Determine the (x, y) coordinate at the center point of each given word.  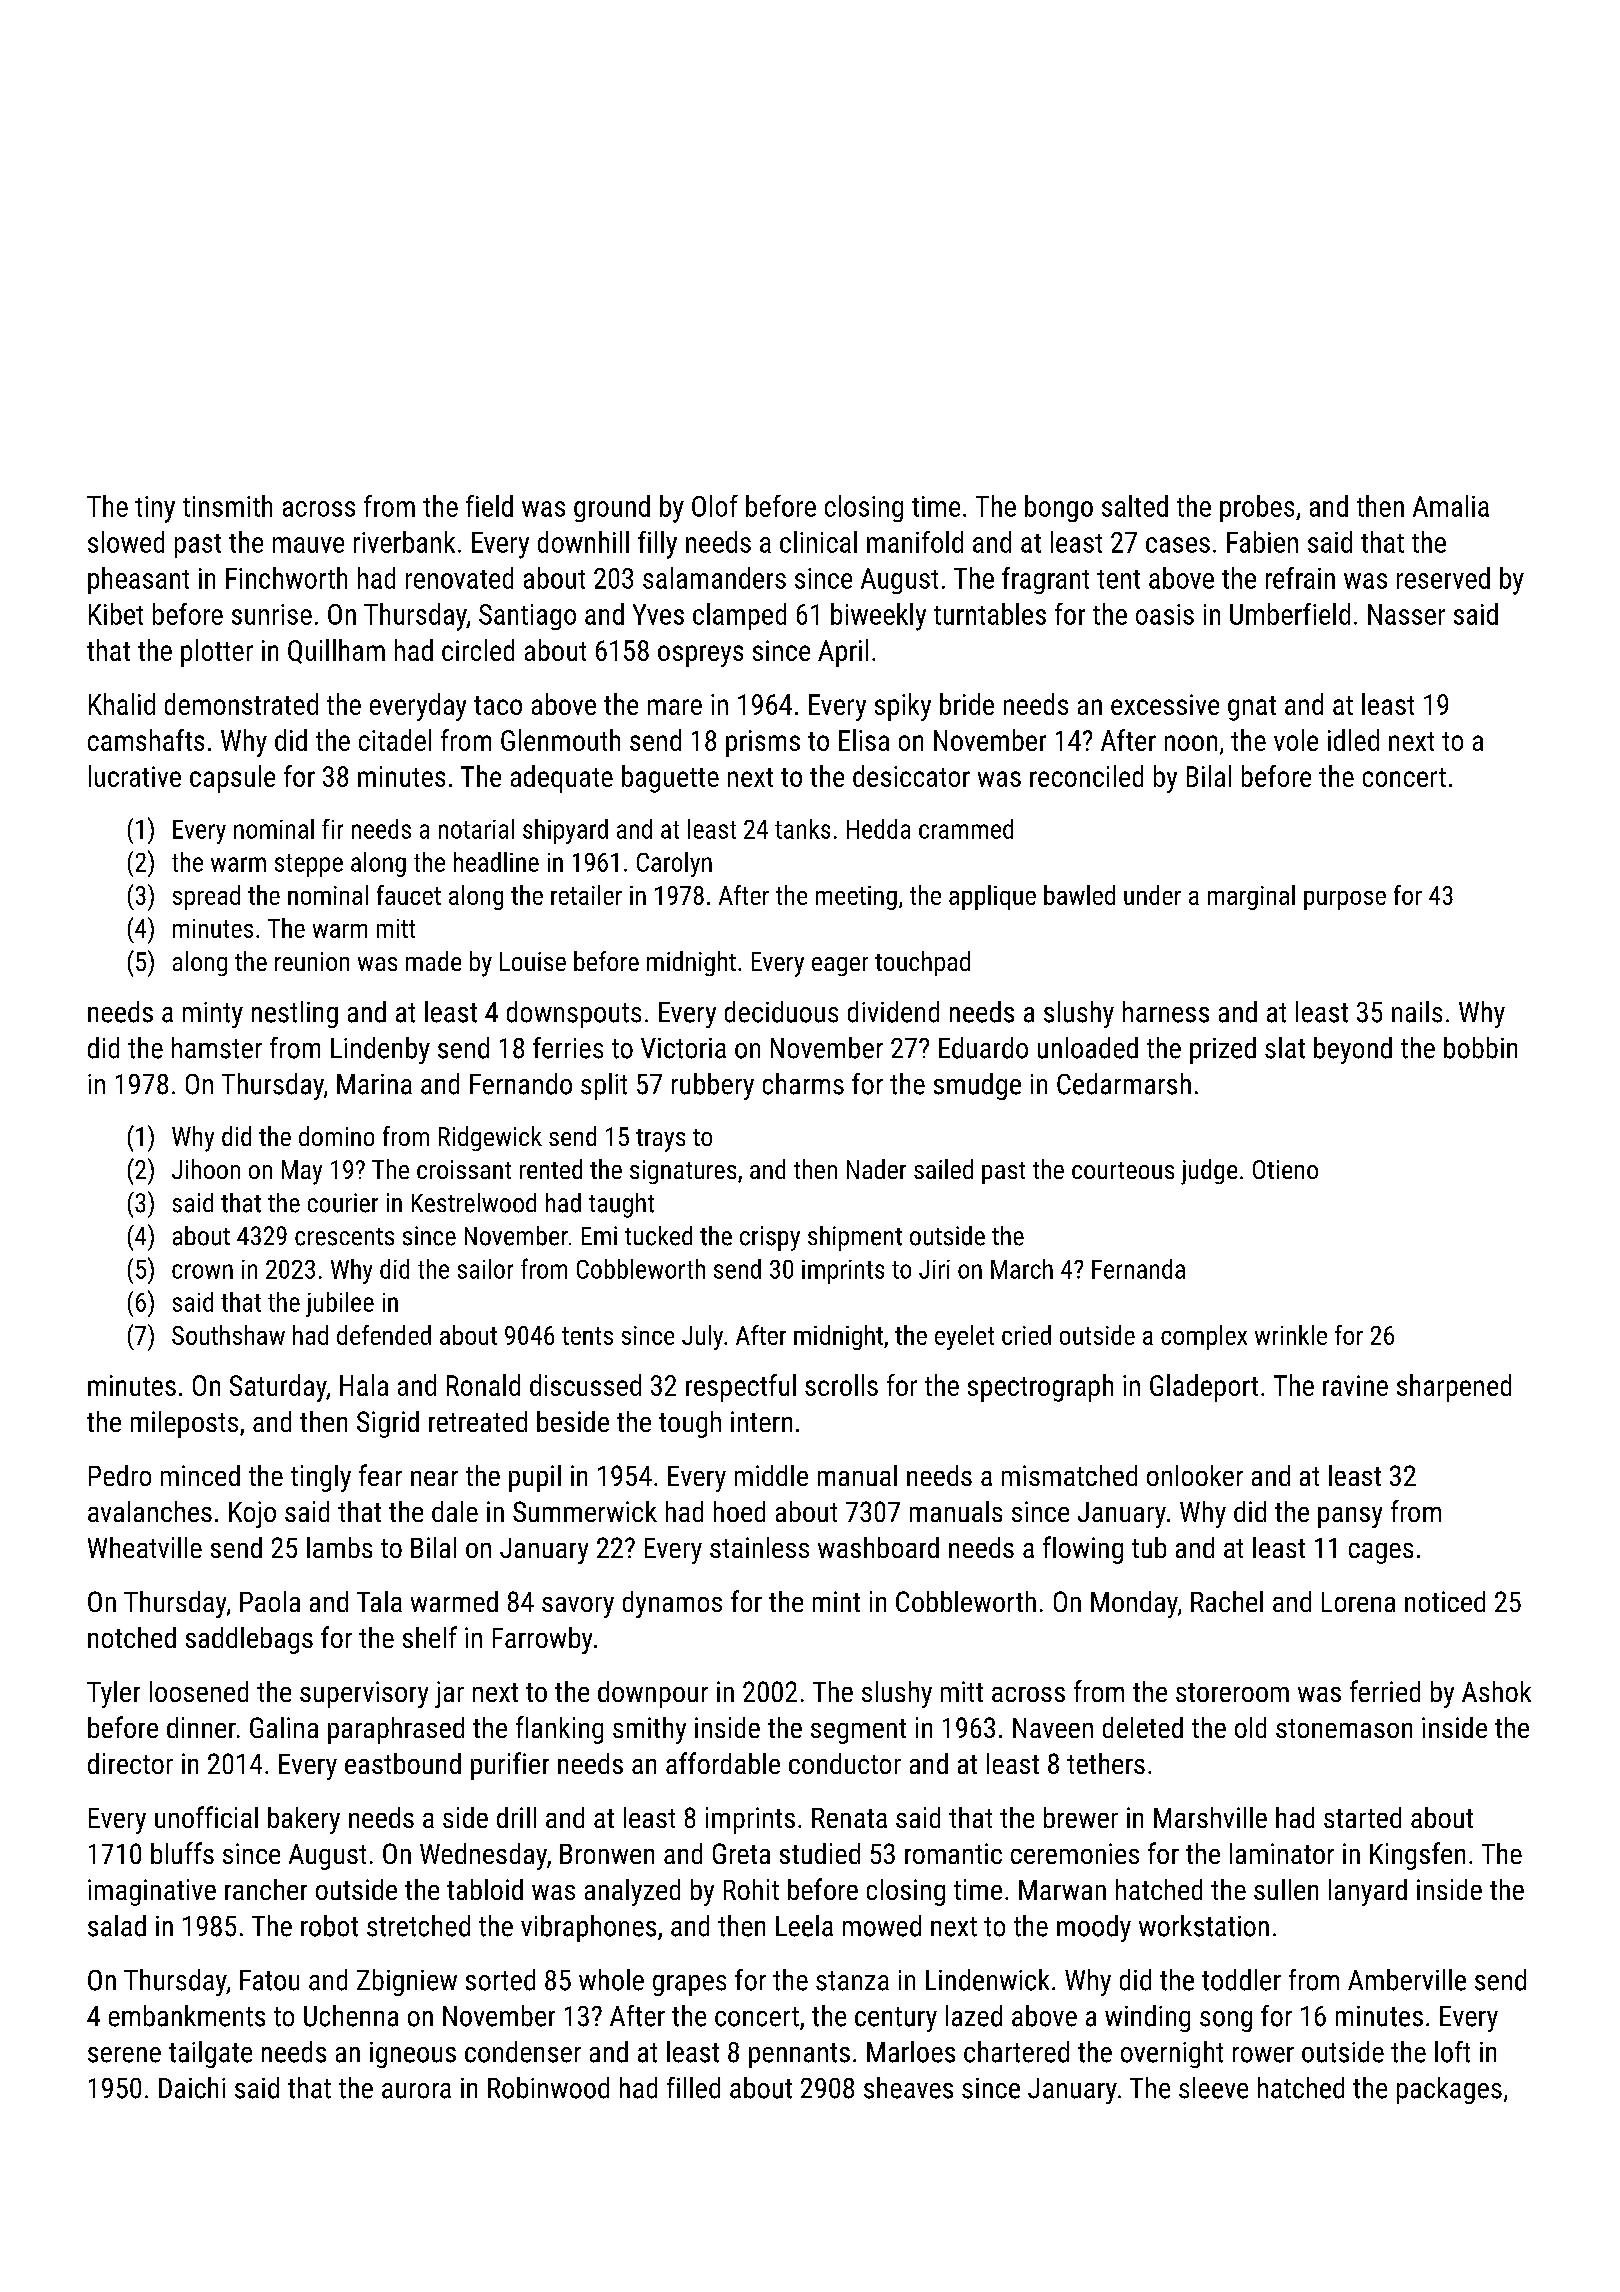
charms (803, 1084)
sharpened (1454, 1388)
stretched (418, 1926)
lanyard (1368, 1892)
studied (820, 1853)
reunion (312, 961)
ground (612, 508)
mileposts (184, 1424)
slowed (126, 542)
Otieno (1285, 1169)
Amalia (1451, 506)
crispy (770, 1238)
